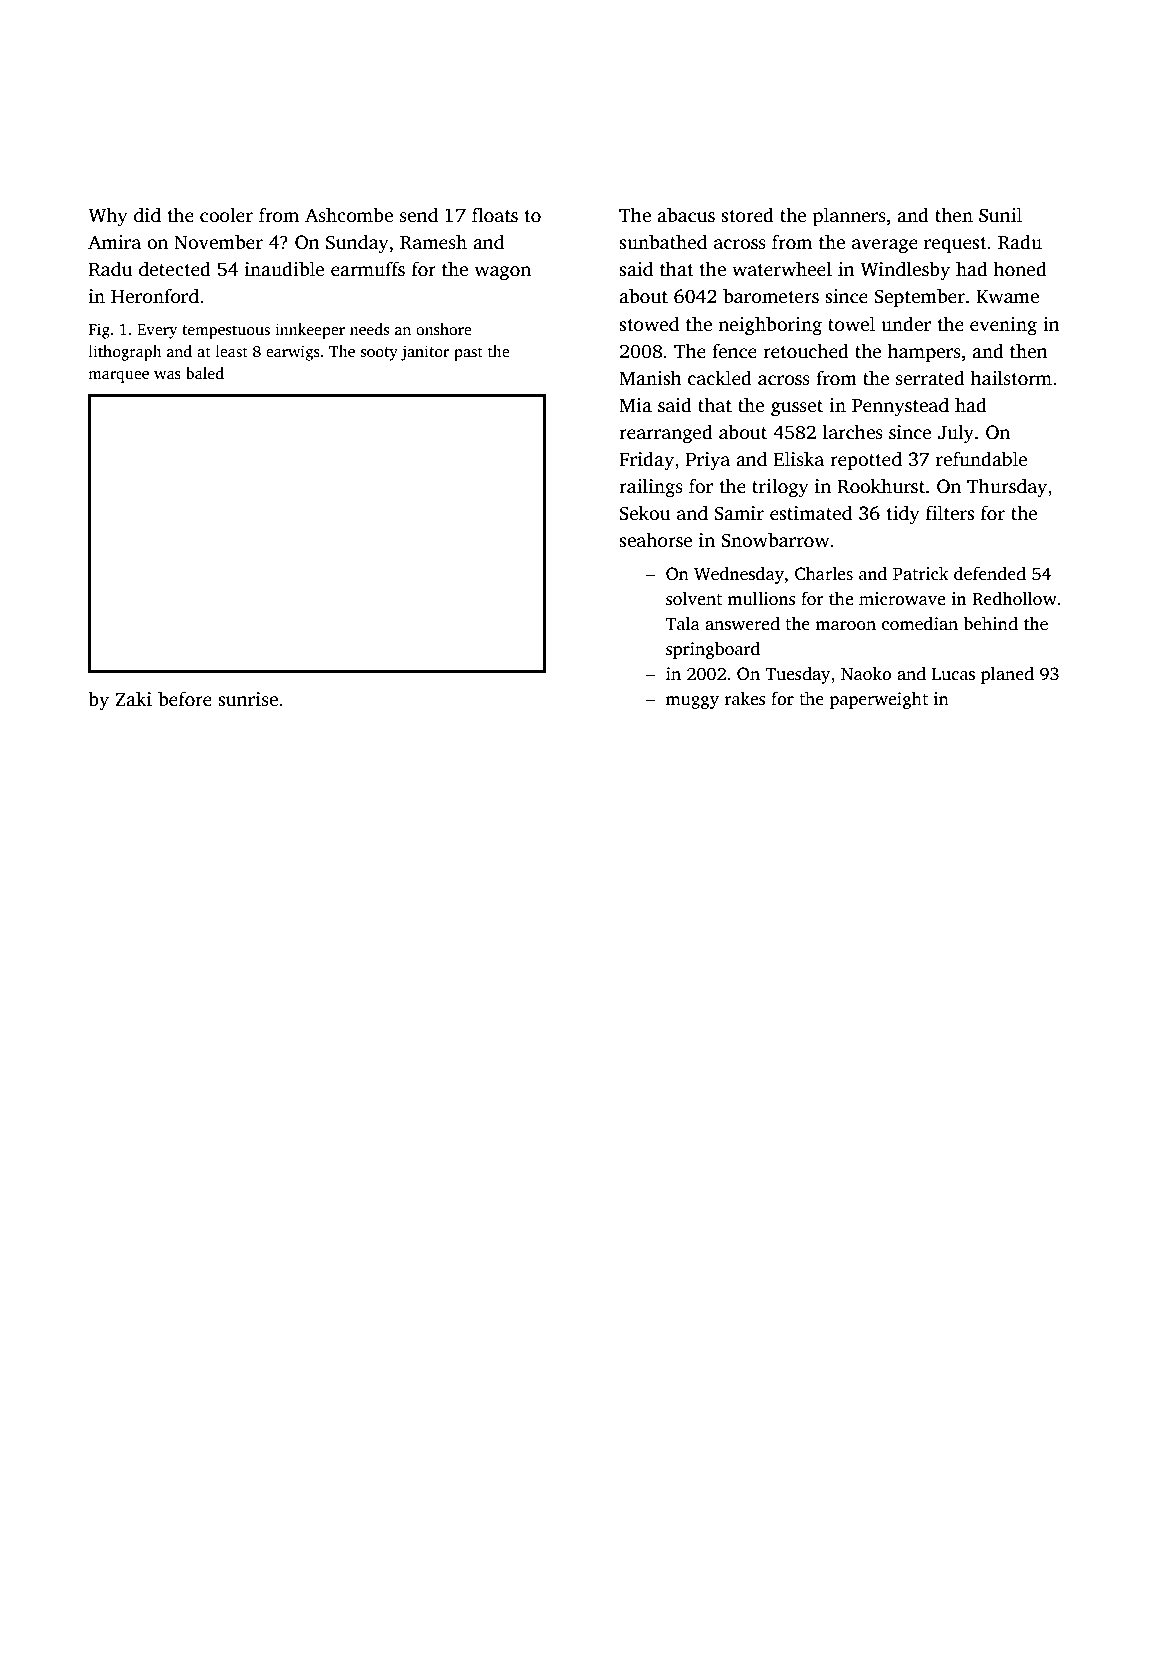  What do you see at coordinates (686, 215) in the document?
I see `abacus` at bounding box center [686, 215].
